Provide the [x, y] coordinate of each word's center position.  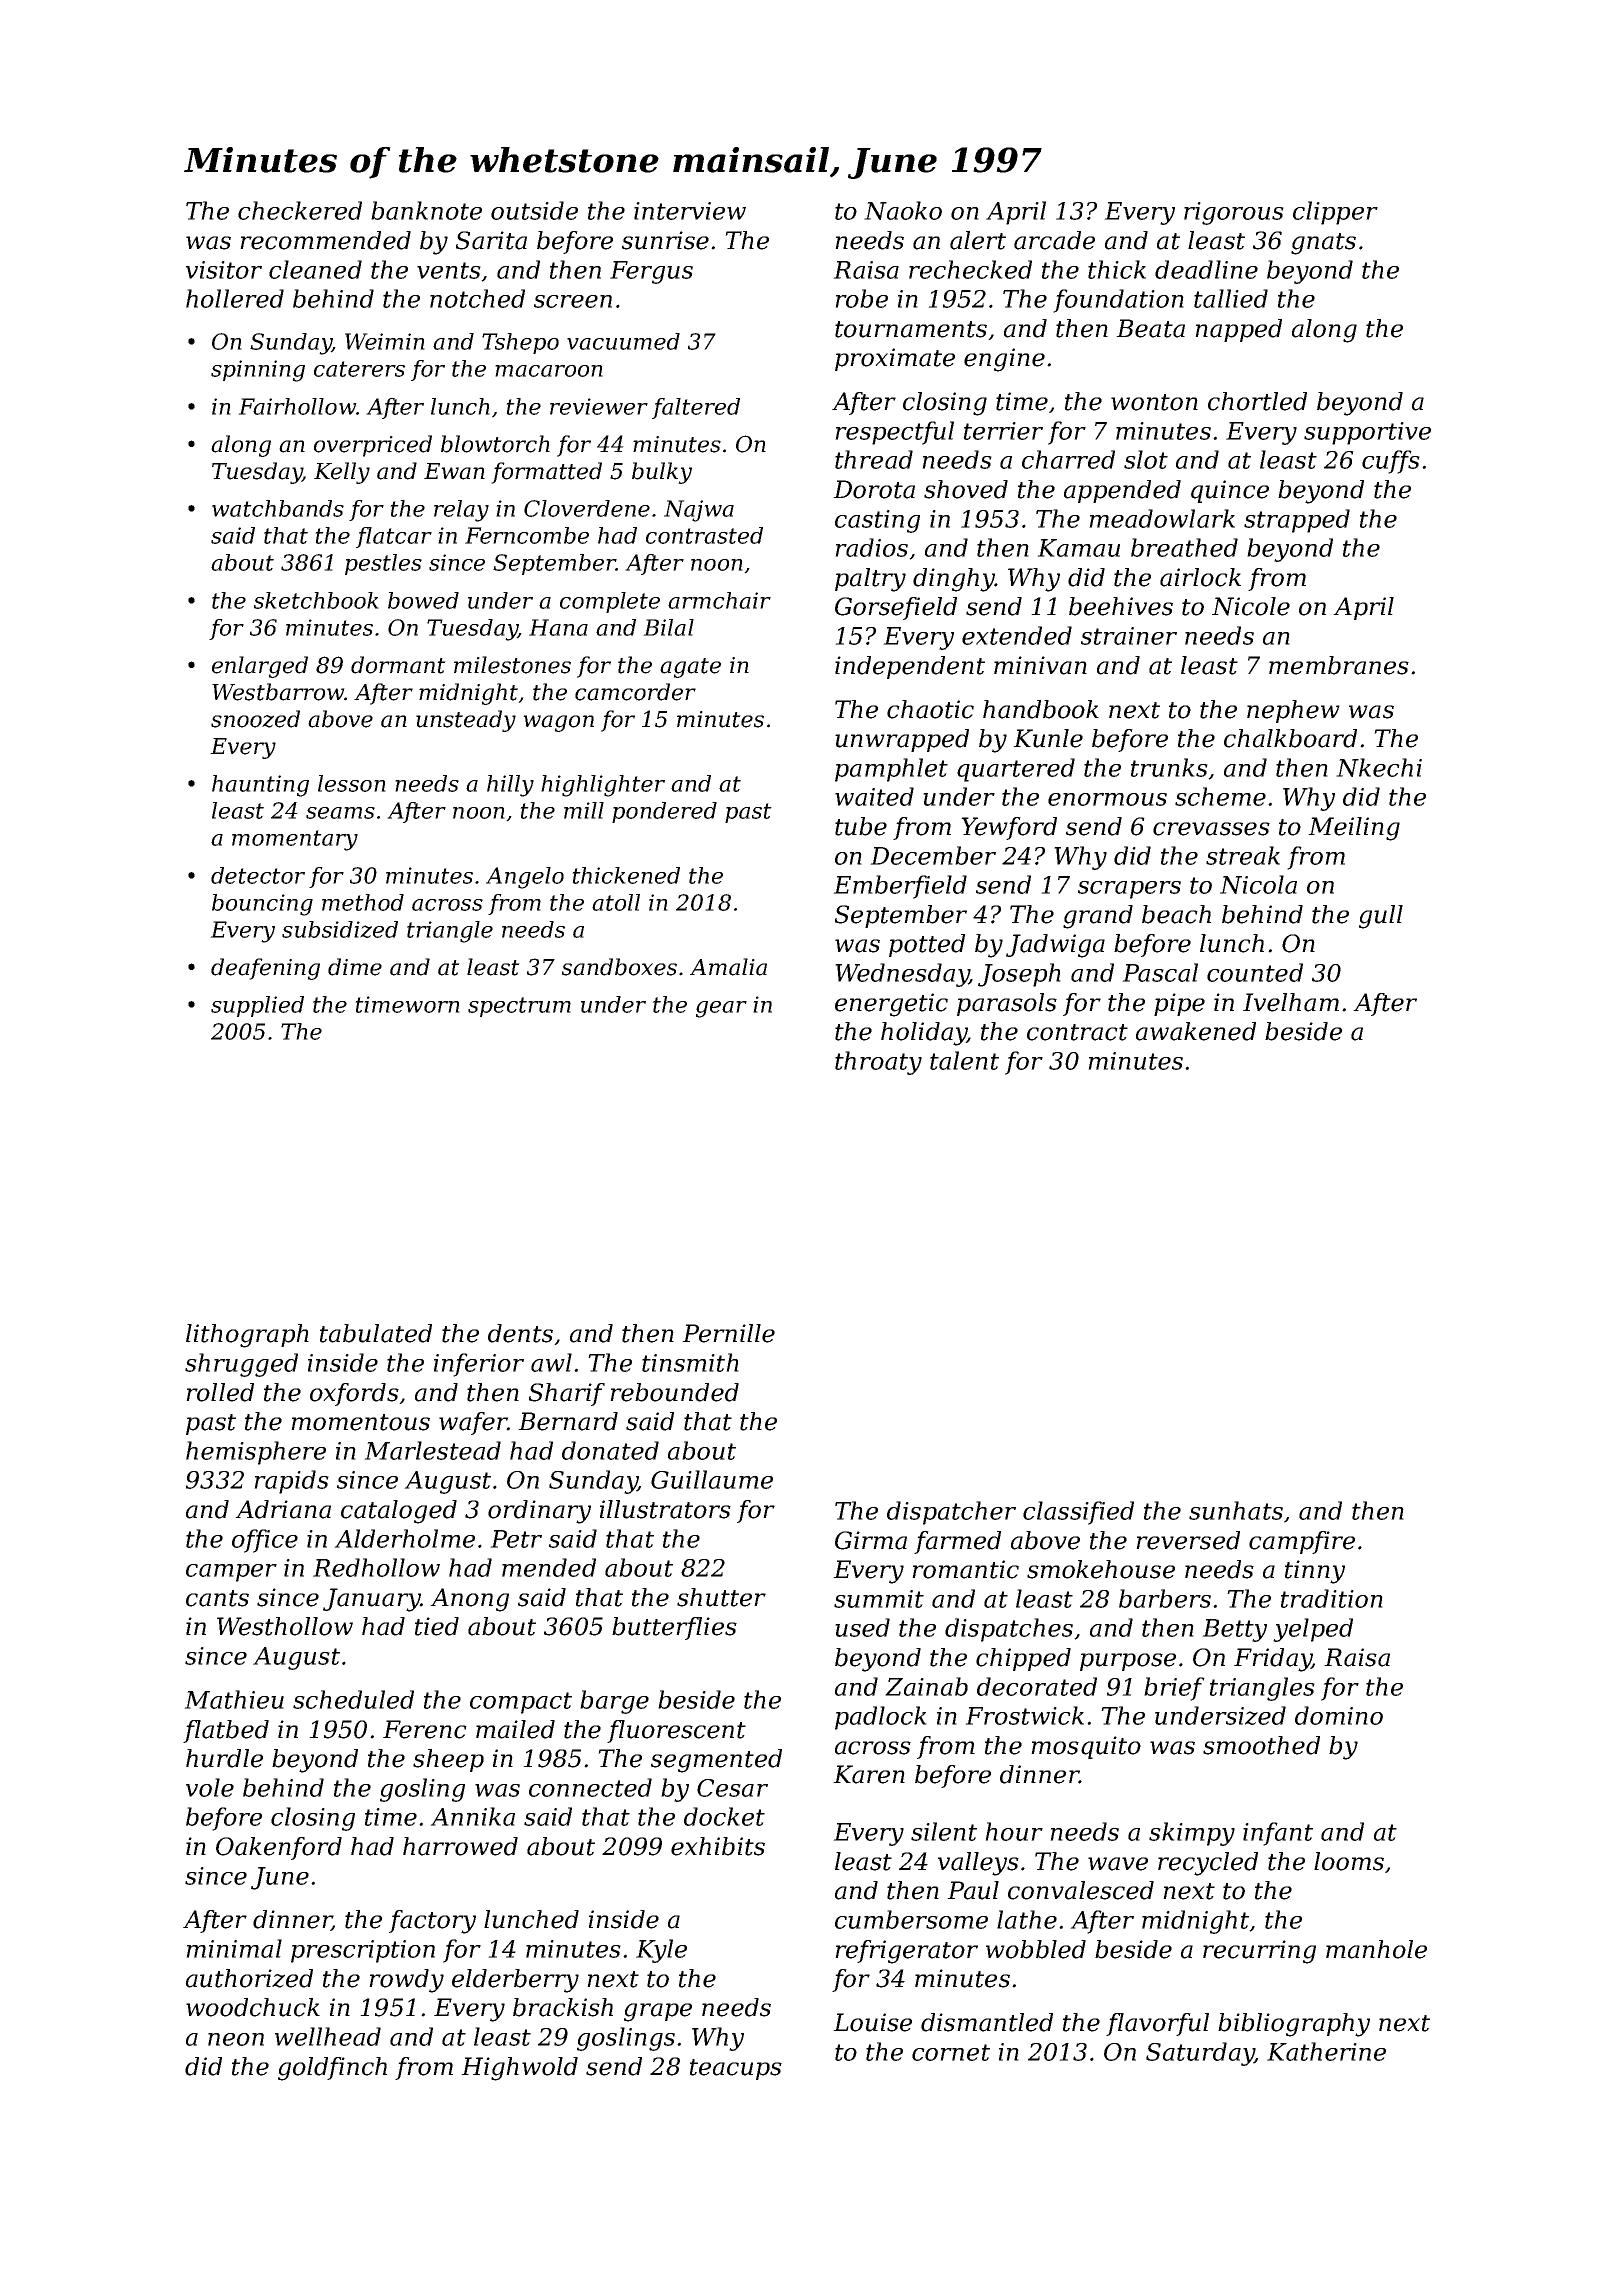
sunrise [665, 240]
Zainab [926, 1686]
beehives [1121, 606]
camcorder [635, 692]
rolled [220, 1392]
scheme [1220, 796]
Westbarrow [278, 692]
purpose [1128, 1662]
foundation [1118, 301]
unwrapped [902, 740]
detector [258, 875]
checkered [300, 210]
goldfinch [332, 2069]
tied [437, 1626]
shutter [721, 1597]
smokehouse [1101, 1569]
